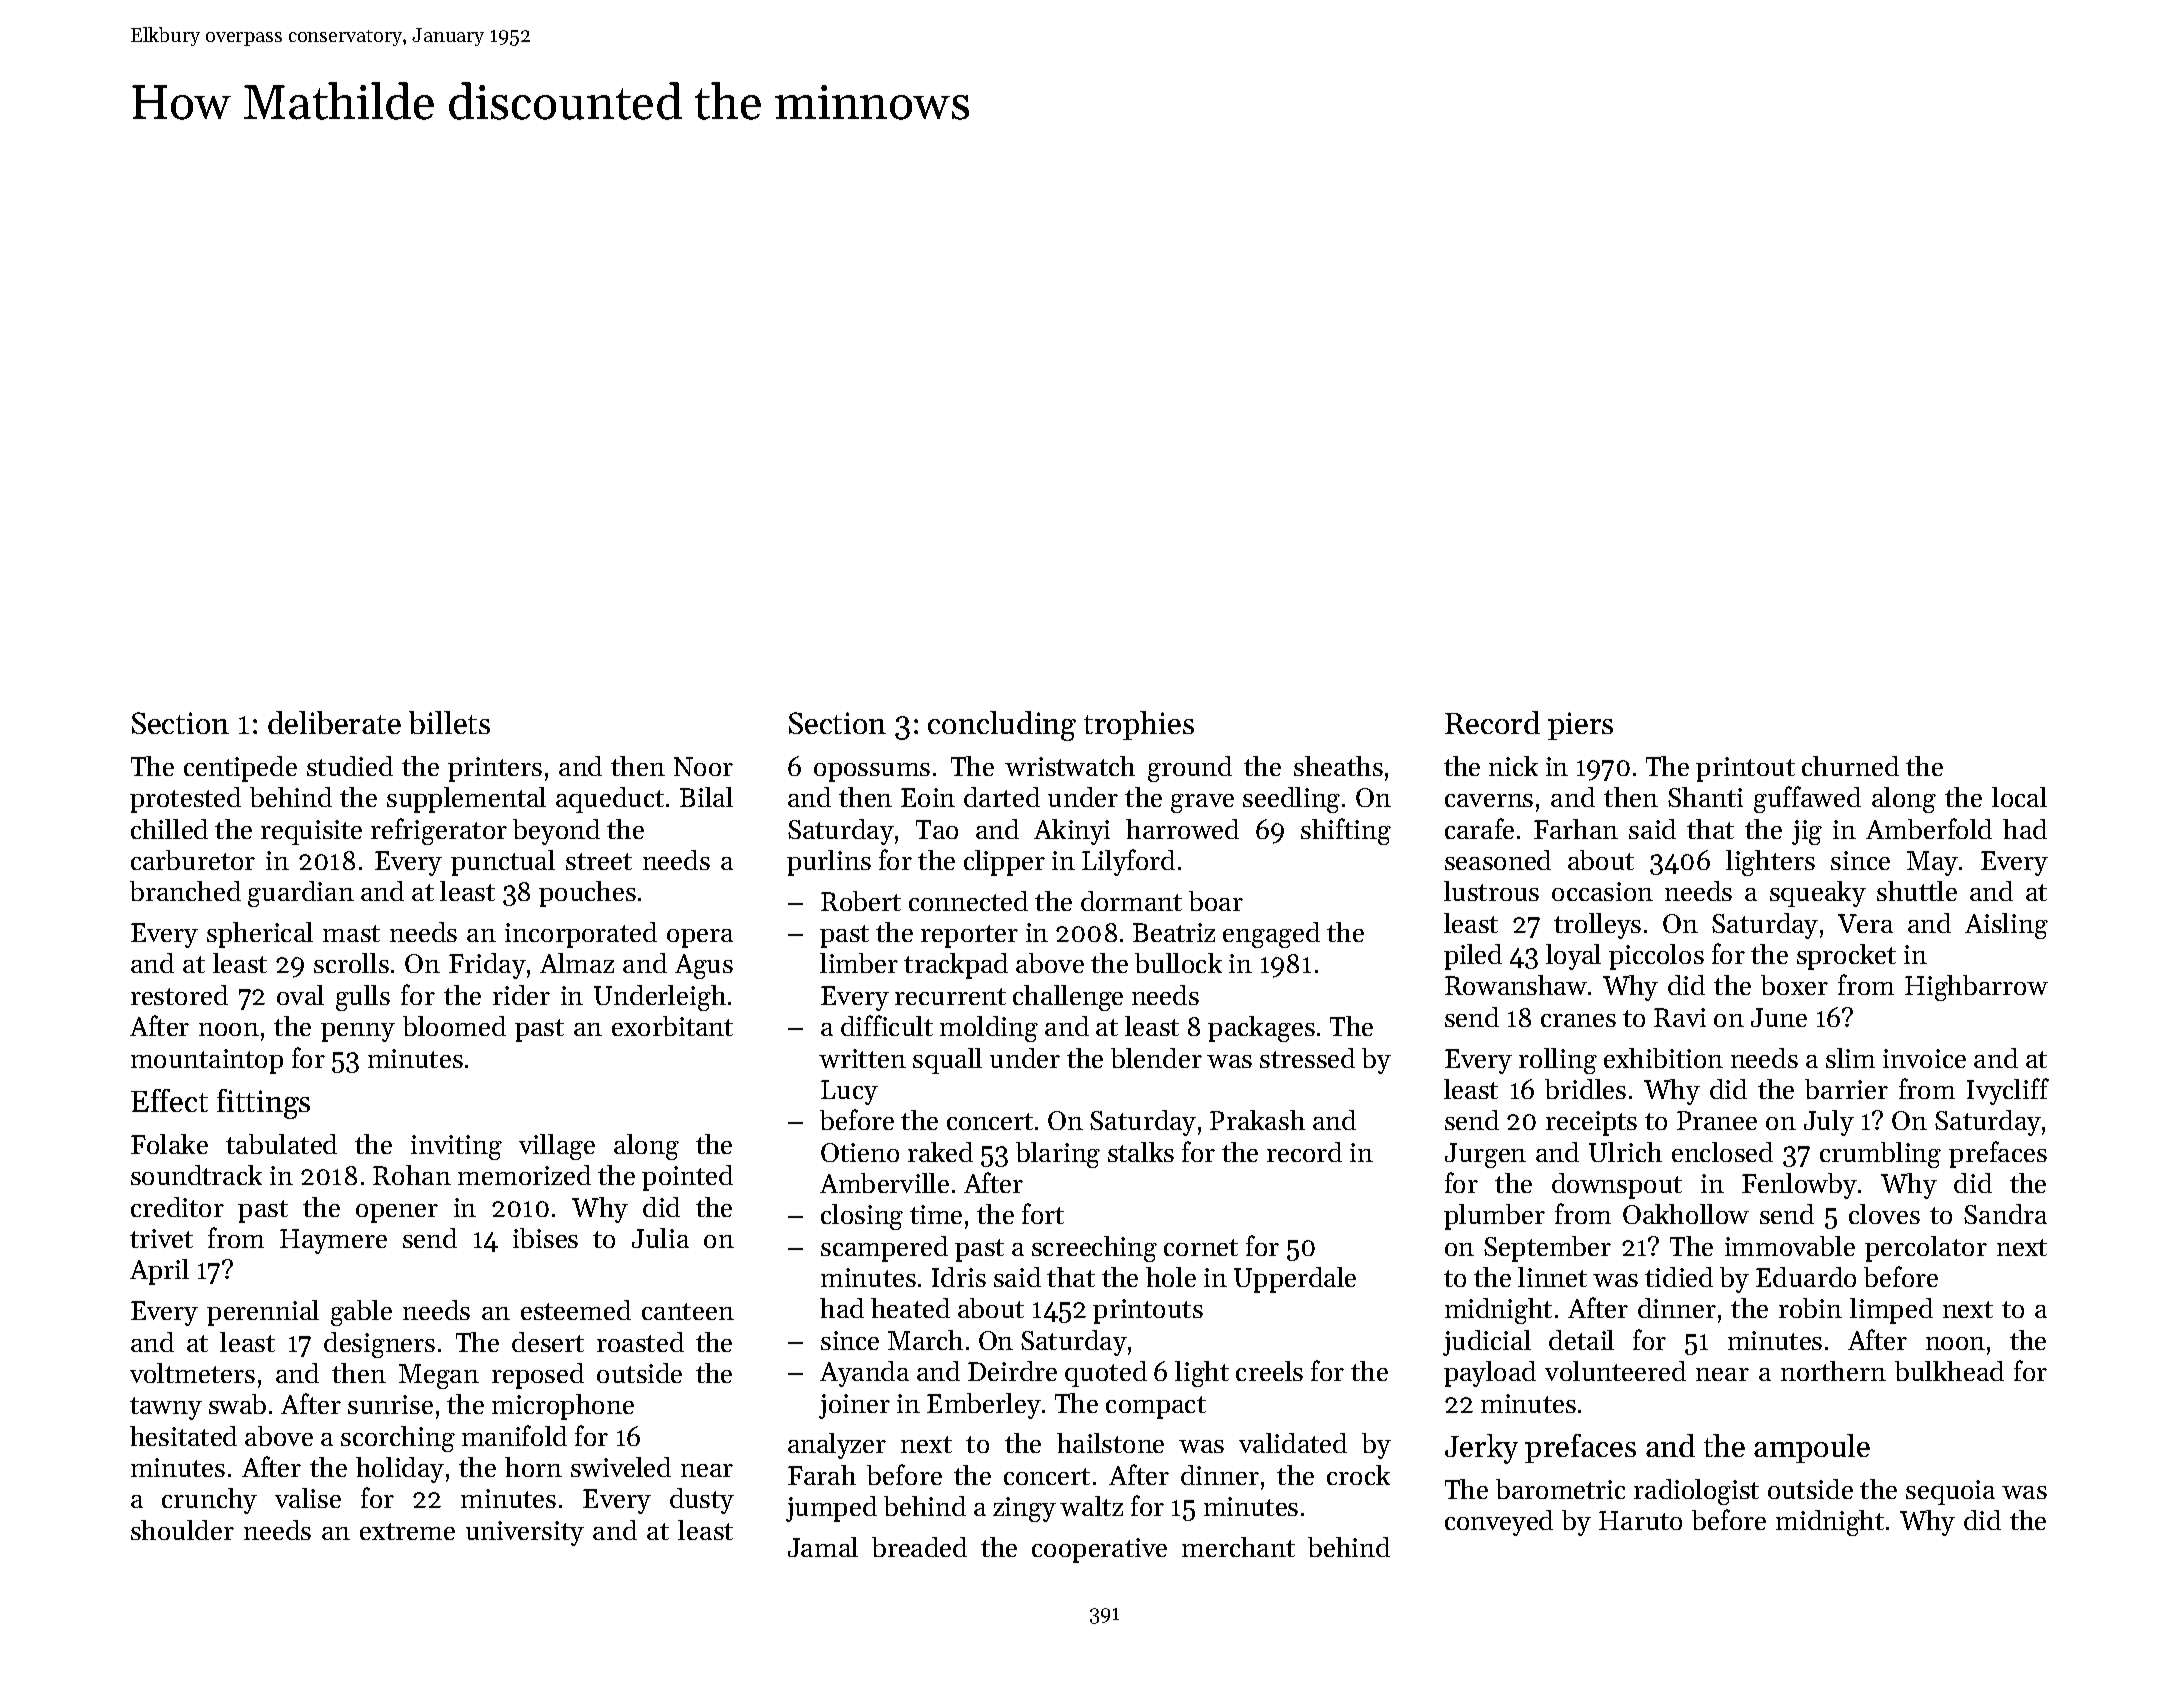  I want to click on ground, so click(1190, 769).
